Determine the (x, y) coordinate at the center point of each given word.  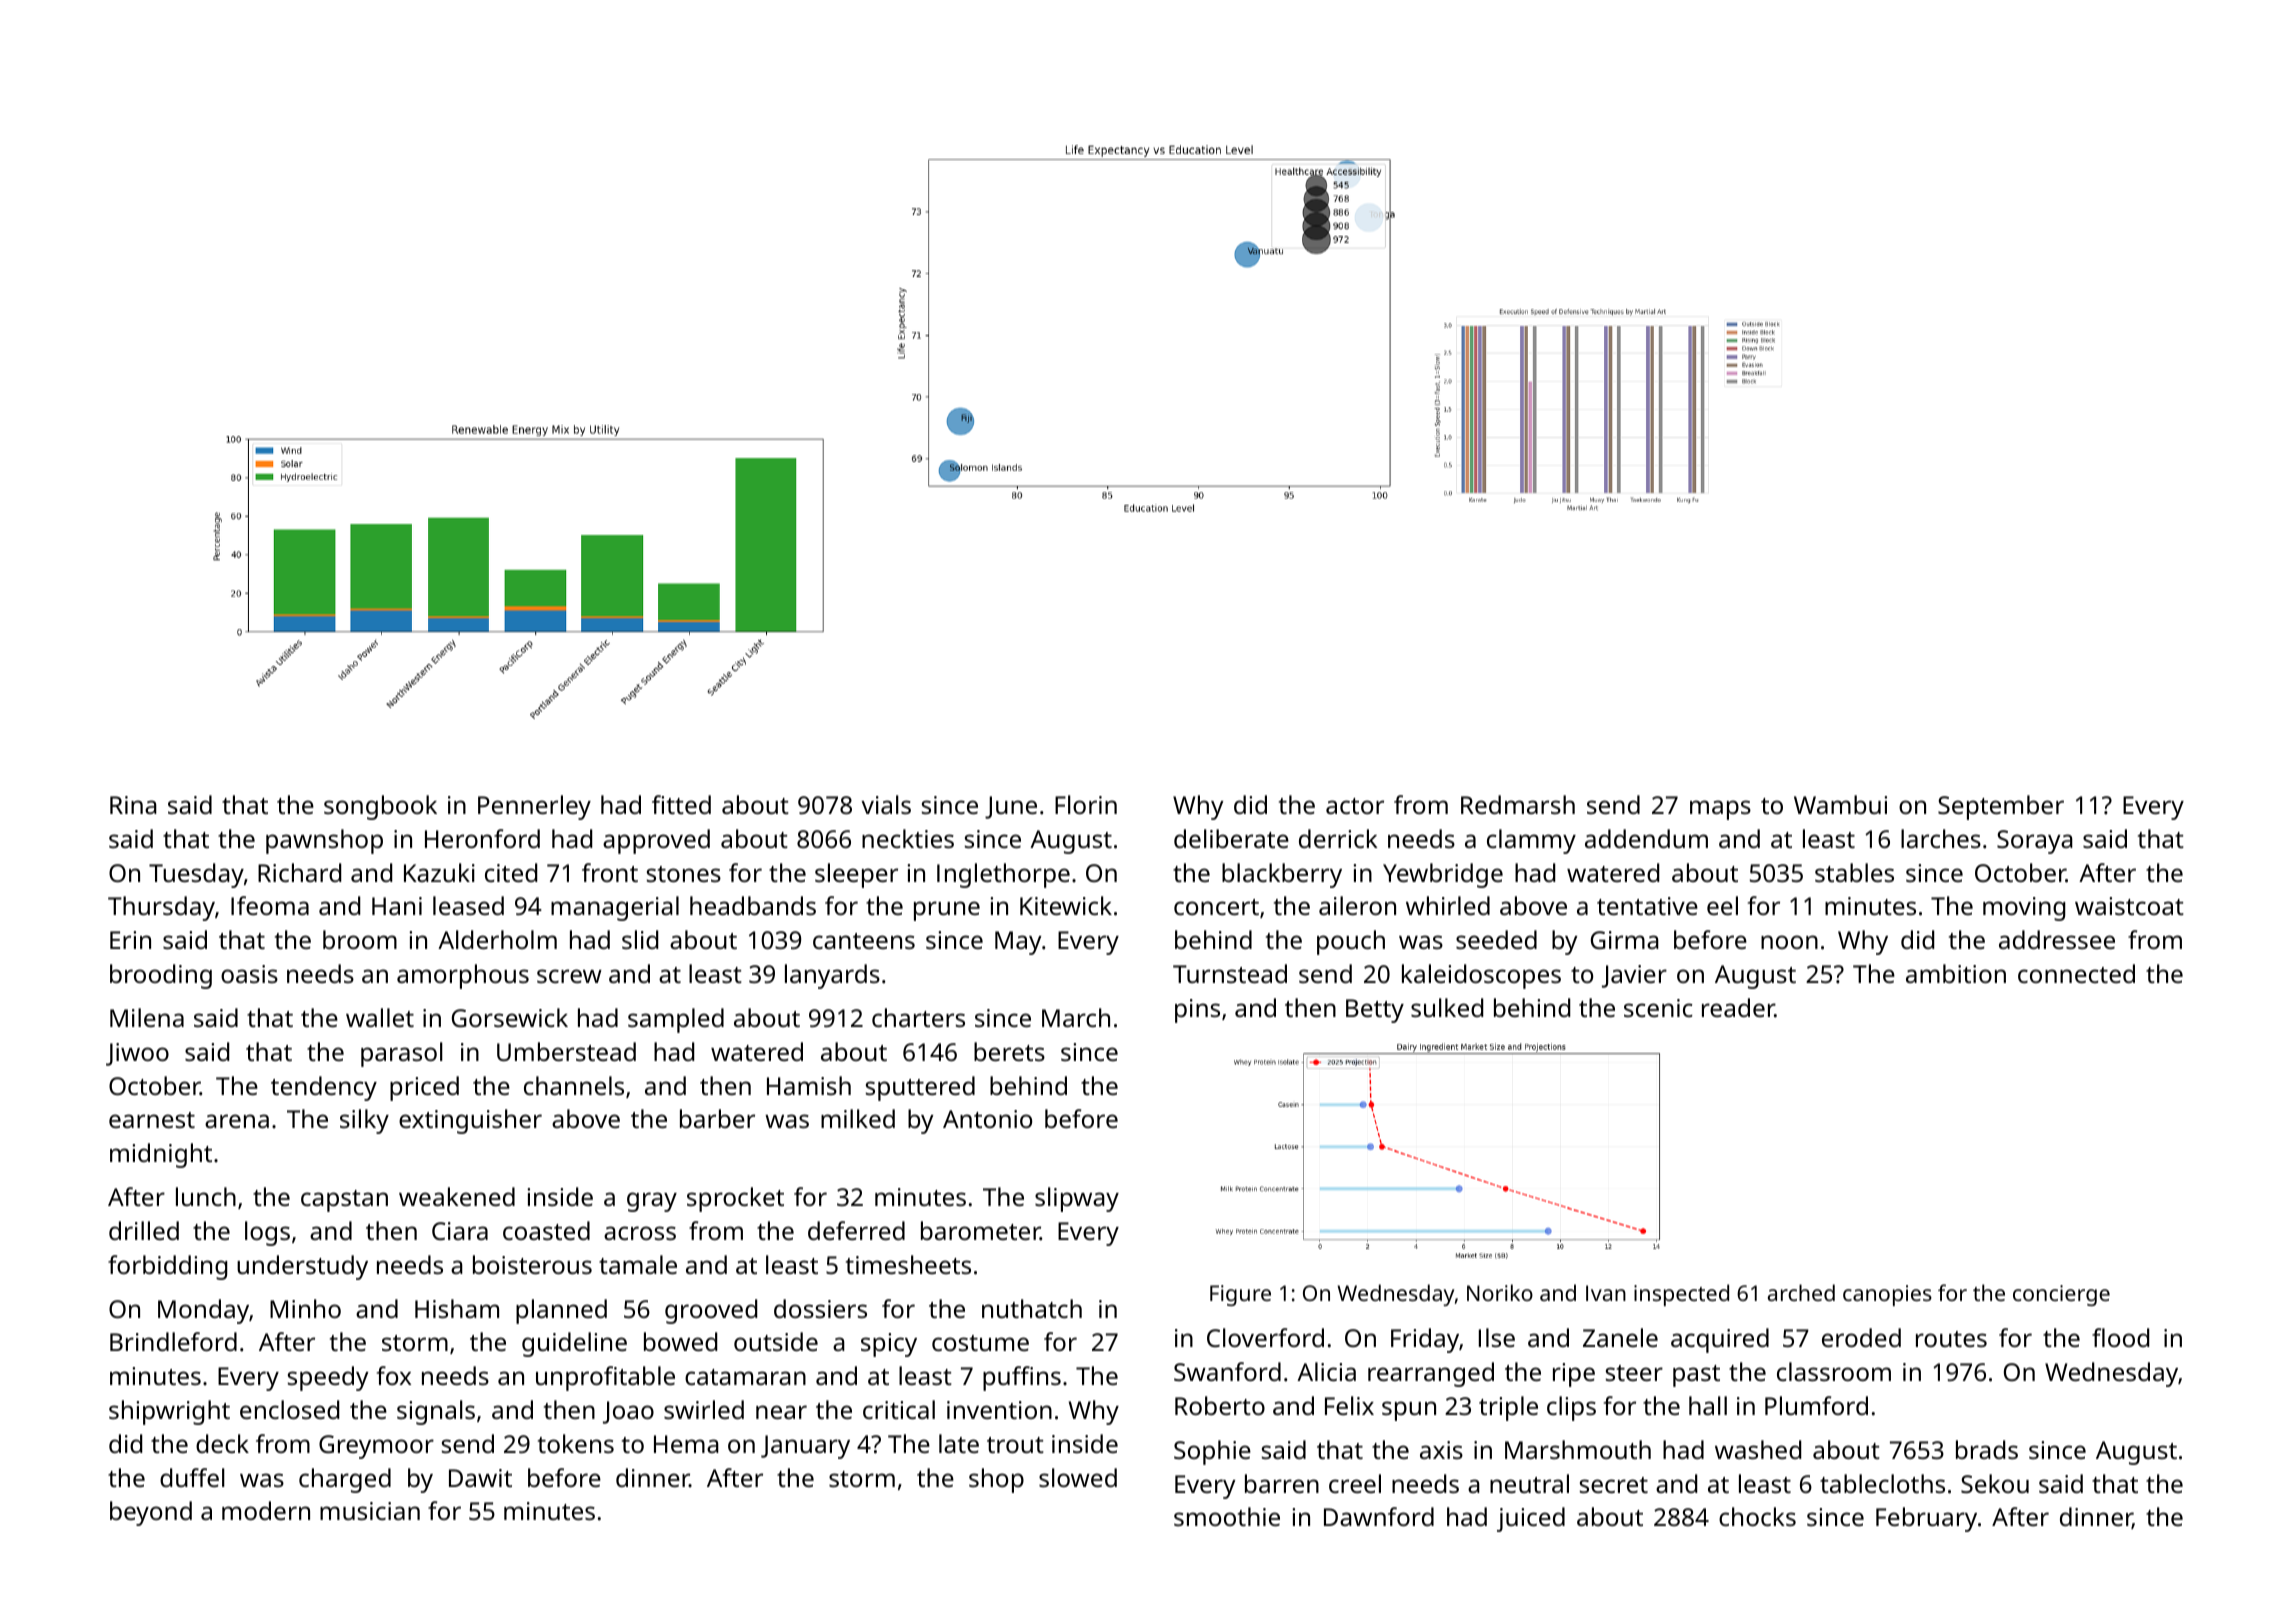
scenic (1658, 1008)
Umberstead (566, 1051)
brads (1987, 1449)
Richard (299, 872)
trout (1015, 1445)
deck (222, 1443)
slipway (1077, 1199)
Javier (1634, 976)
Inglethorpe (1003, 875)
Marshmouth (1578, 1449)
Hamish (809, 1085)
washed (1758, 1449)
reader (1738, 1007)
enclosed (289, 1409)
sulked (1447, 1007)
